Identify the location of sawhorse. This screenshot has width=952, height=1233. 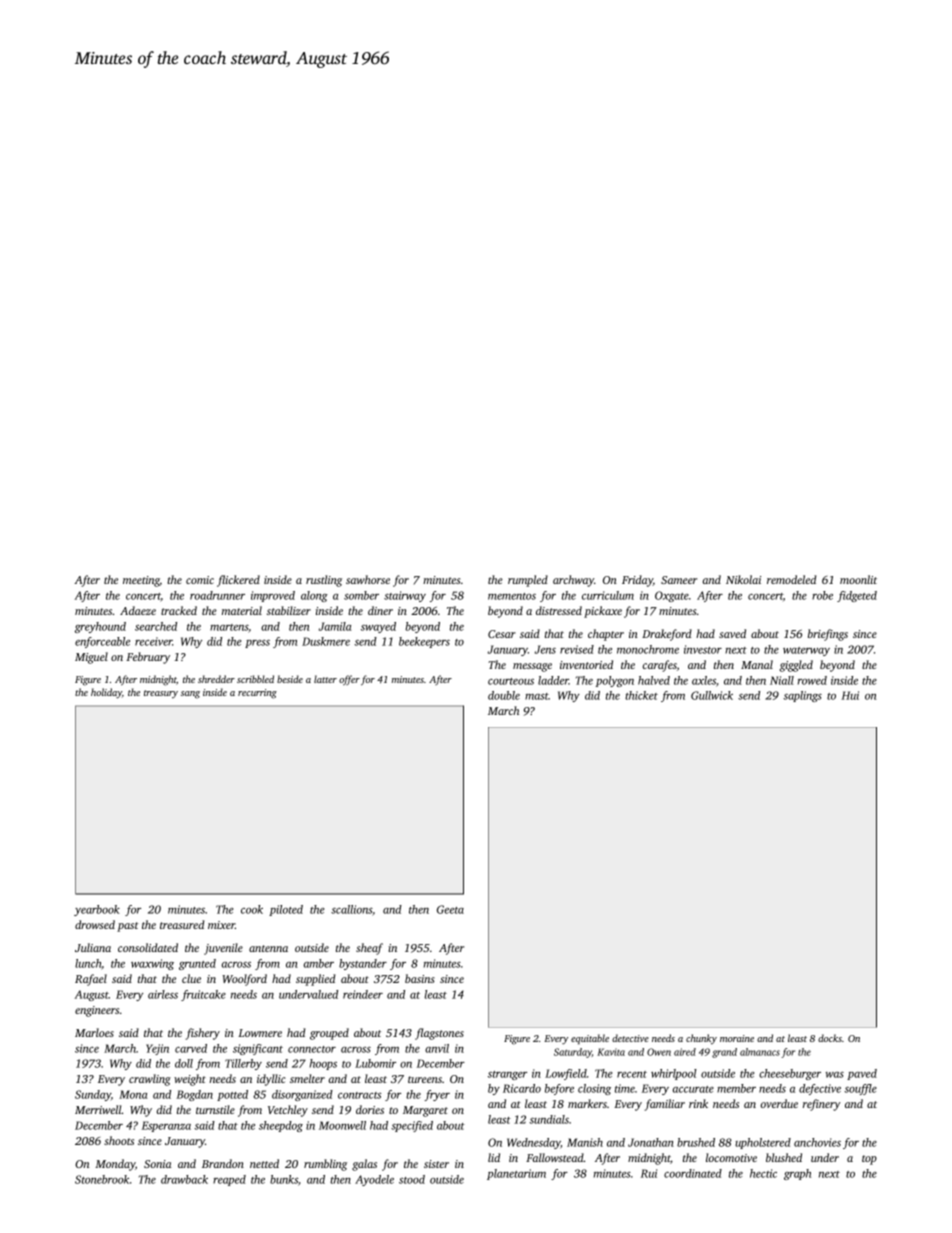
(368, 579).
